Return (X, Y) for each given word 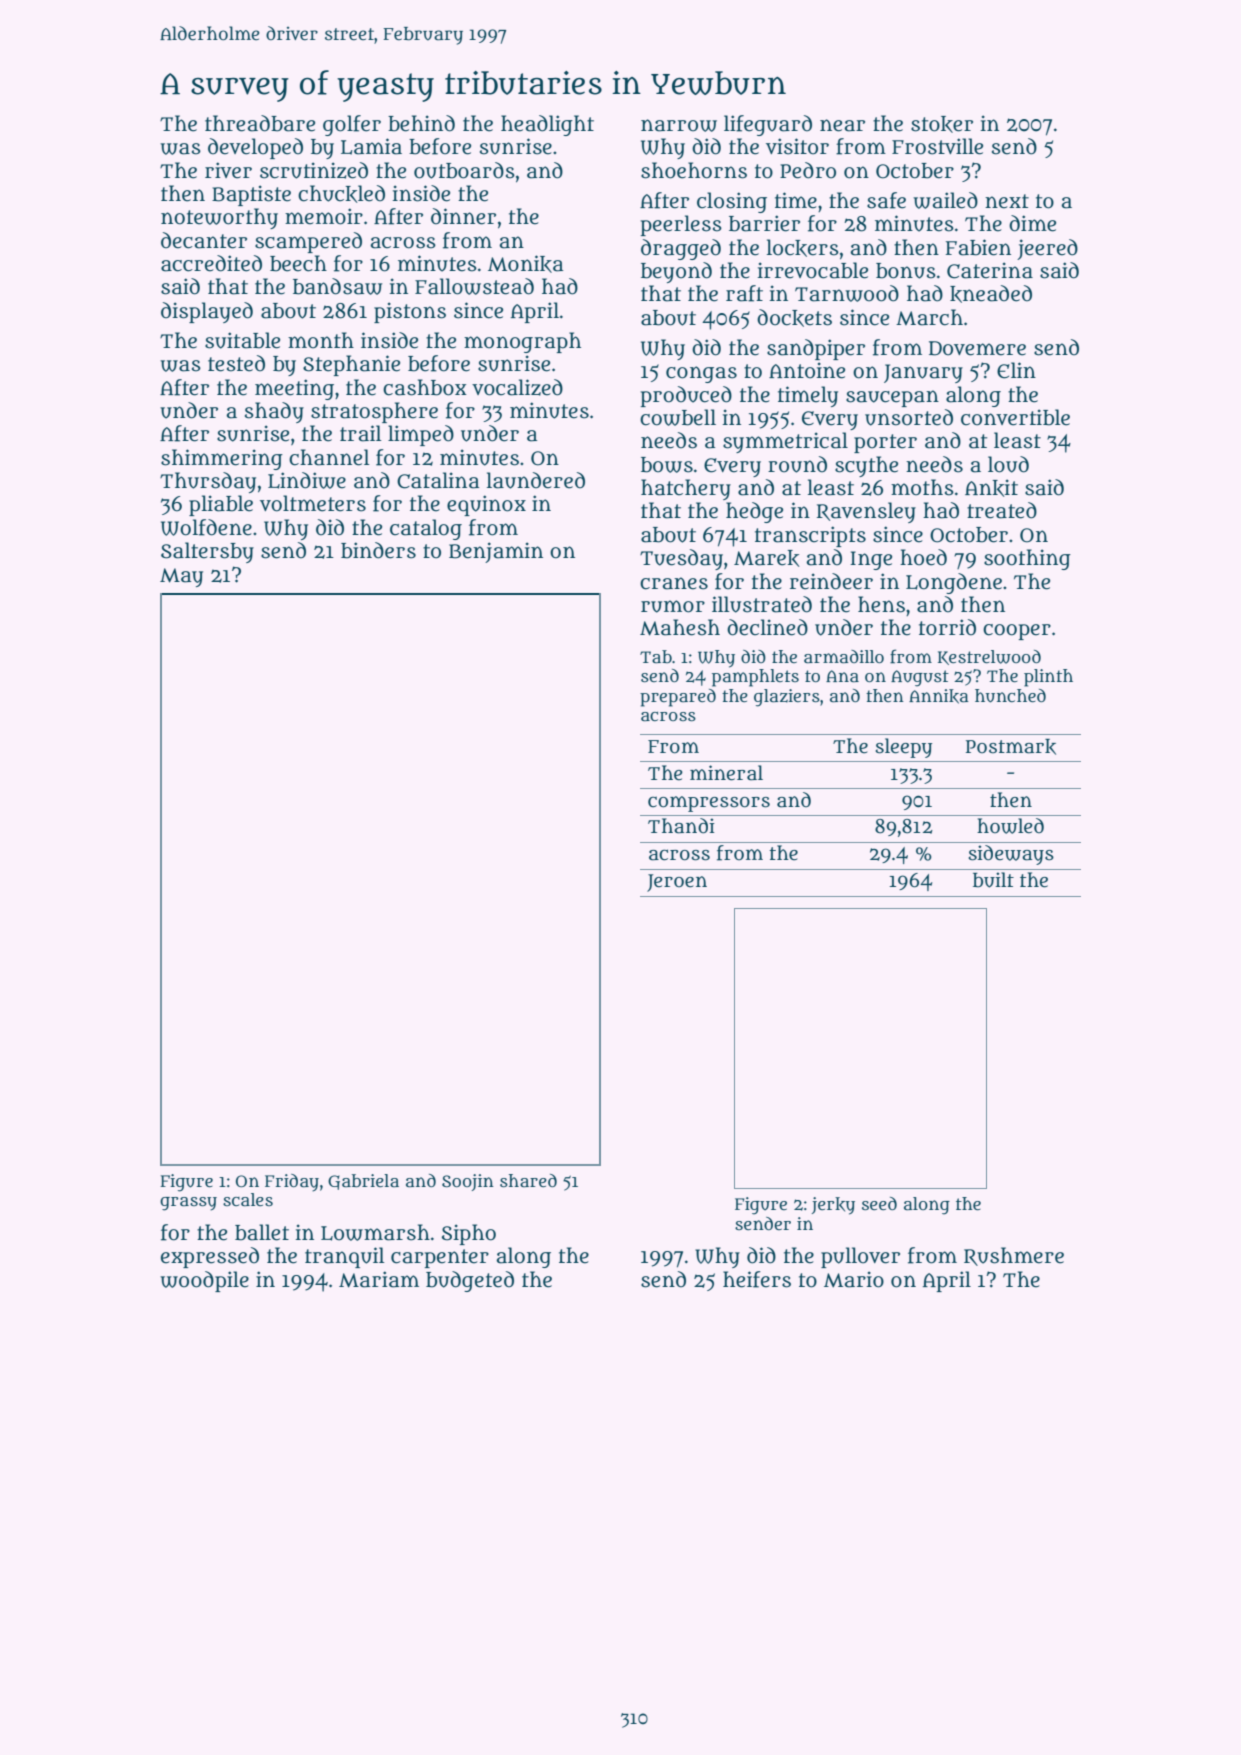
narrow (679, 125)
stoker (942, 124)
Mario (854, 1279)
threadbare (260, 123)
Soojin (468, 1182)
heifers (757, 1279)
